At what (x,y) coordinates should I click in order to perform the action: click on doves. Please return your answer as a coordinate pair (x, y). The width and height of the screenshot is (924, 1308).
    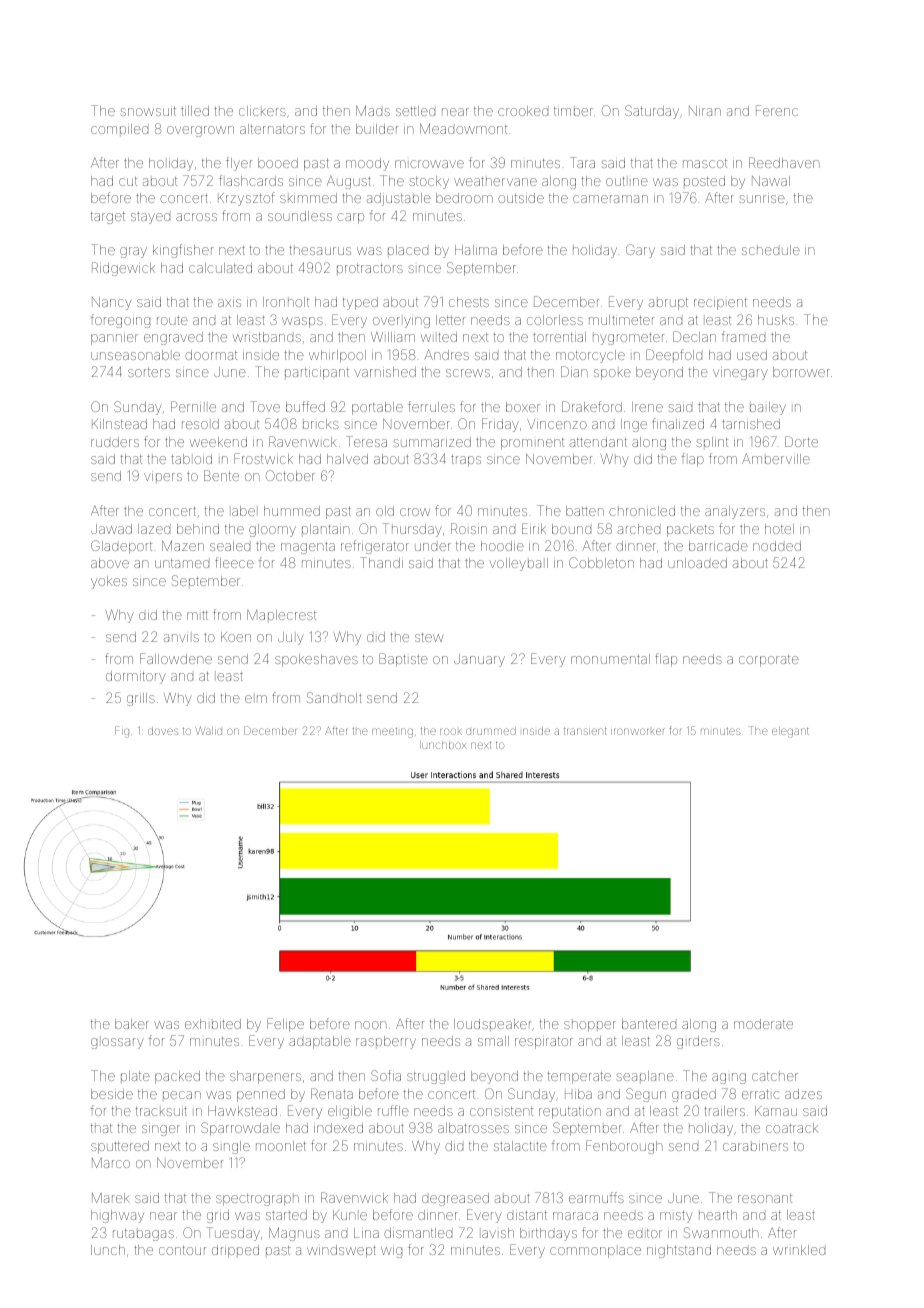
    Looking at the image, I should click on (163, 731).
